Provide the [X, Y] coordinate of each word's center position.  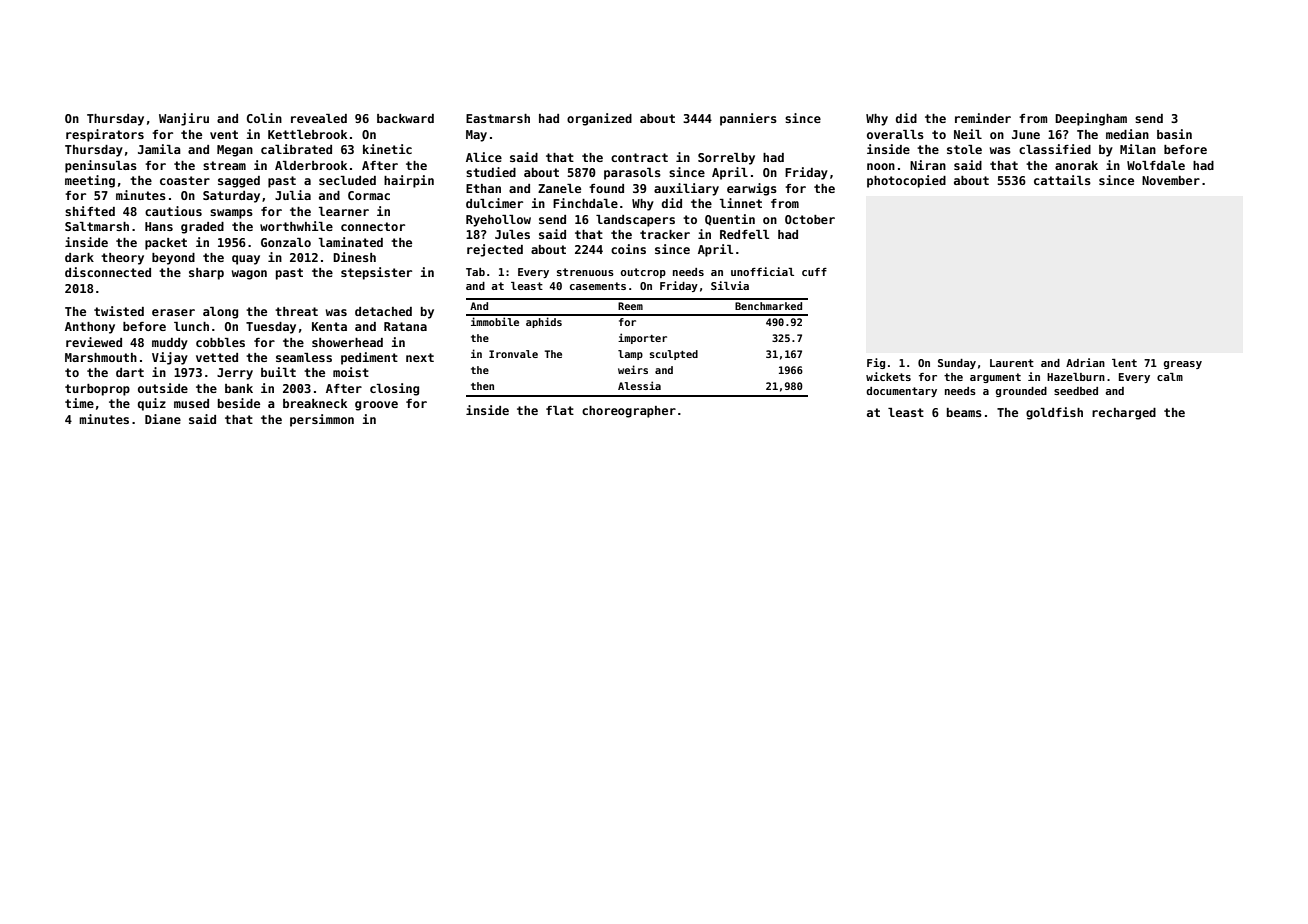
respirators [105, 135]
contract [639, 157]
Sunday [957, 364]
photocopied [906, 181]
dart [130, 372]
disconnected [108, 272]
